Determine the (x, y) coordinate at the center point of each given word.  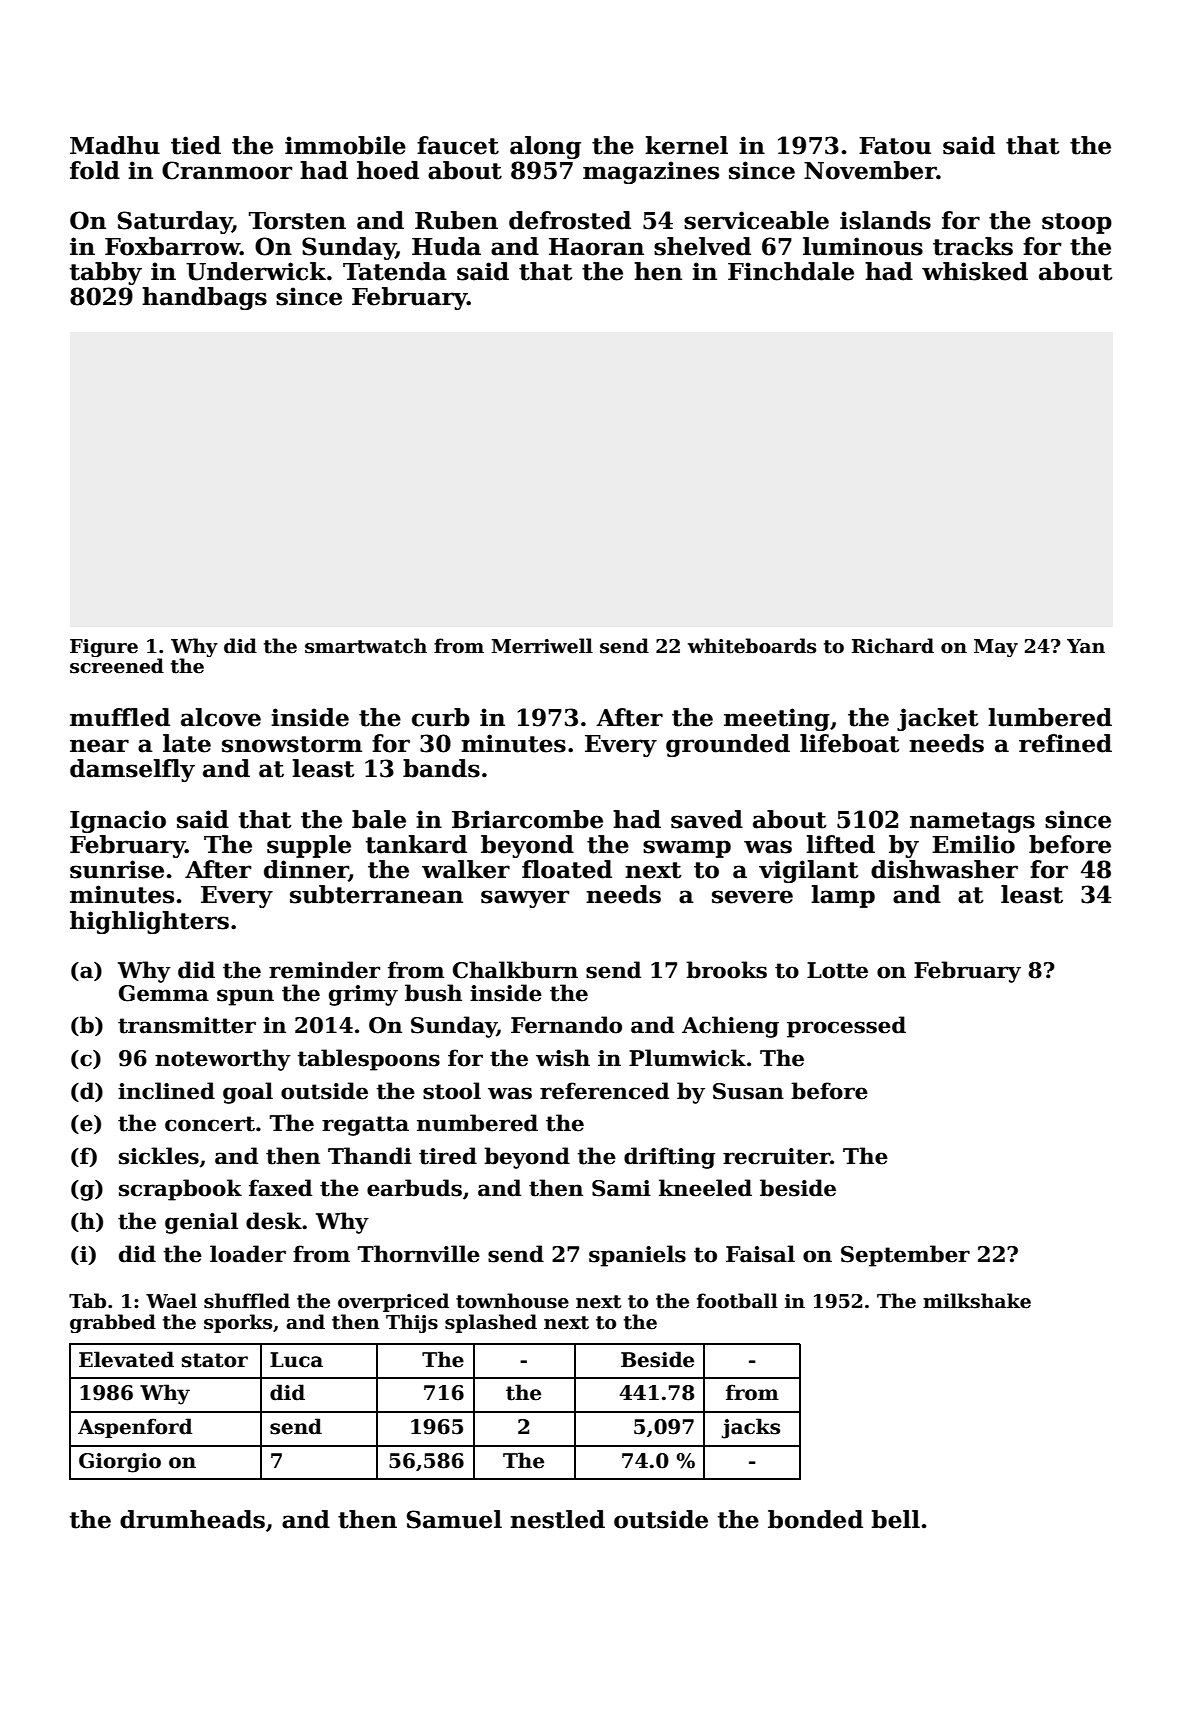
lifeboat (850, 743)
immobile (345, 145)
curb (441, 717)
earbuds (414, 1188)
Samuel (454, 1519)
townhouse (512, 1301)
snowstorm (292, 744)
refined (1065, 743)
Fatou (895, 146)
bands (441, 768)
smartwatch (366, 646)
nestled (557, 1519)
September (905, 1256)
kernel (686, 145)
